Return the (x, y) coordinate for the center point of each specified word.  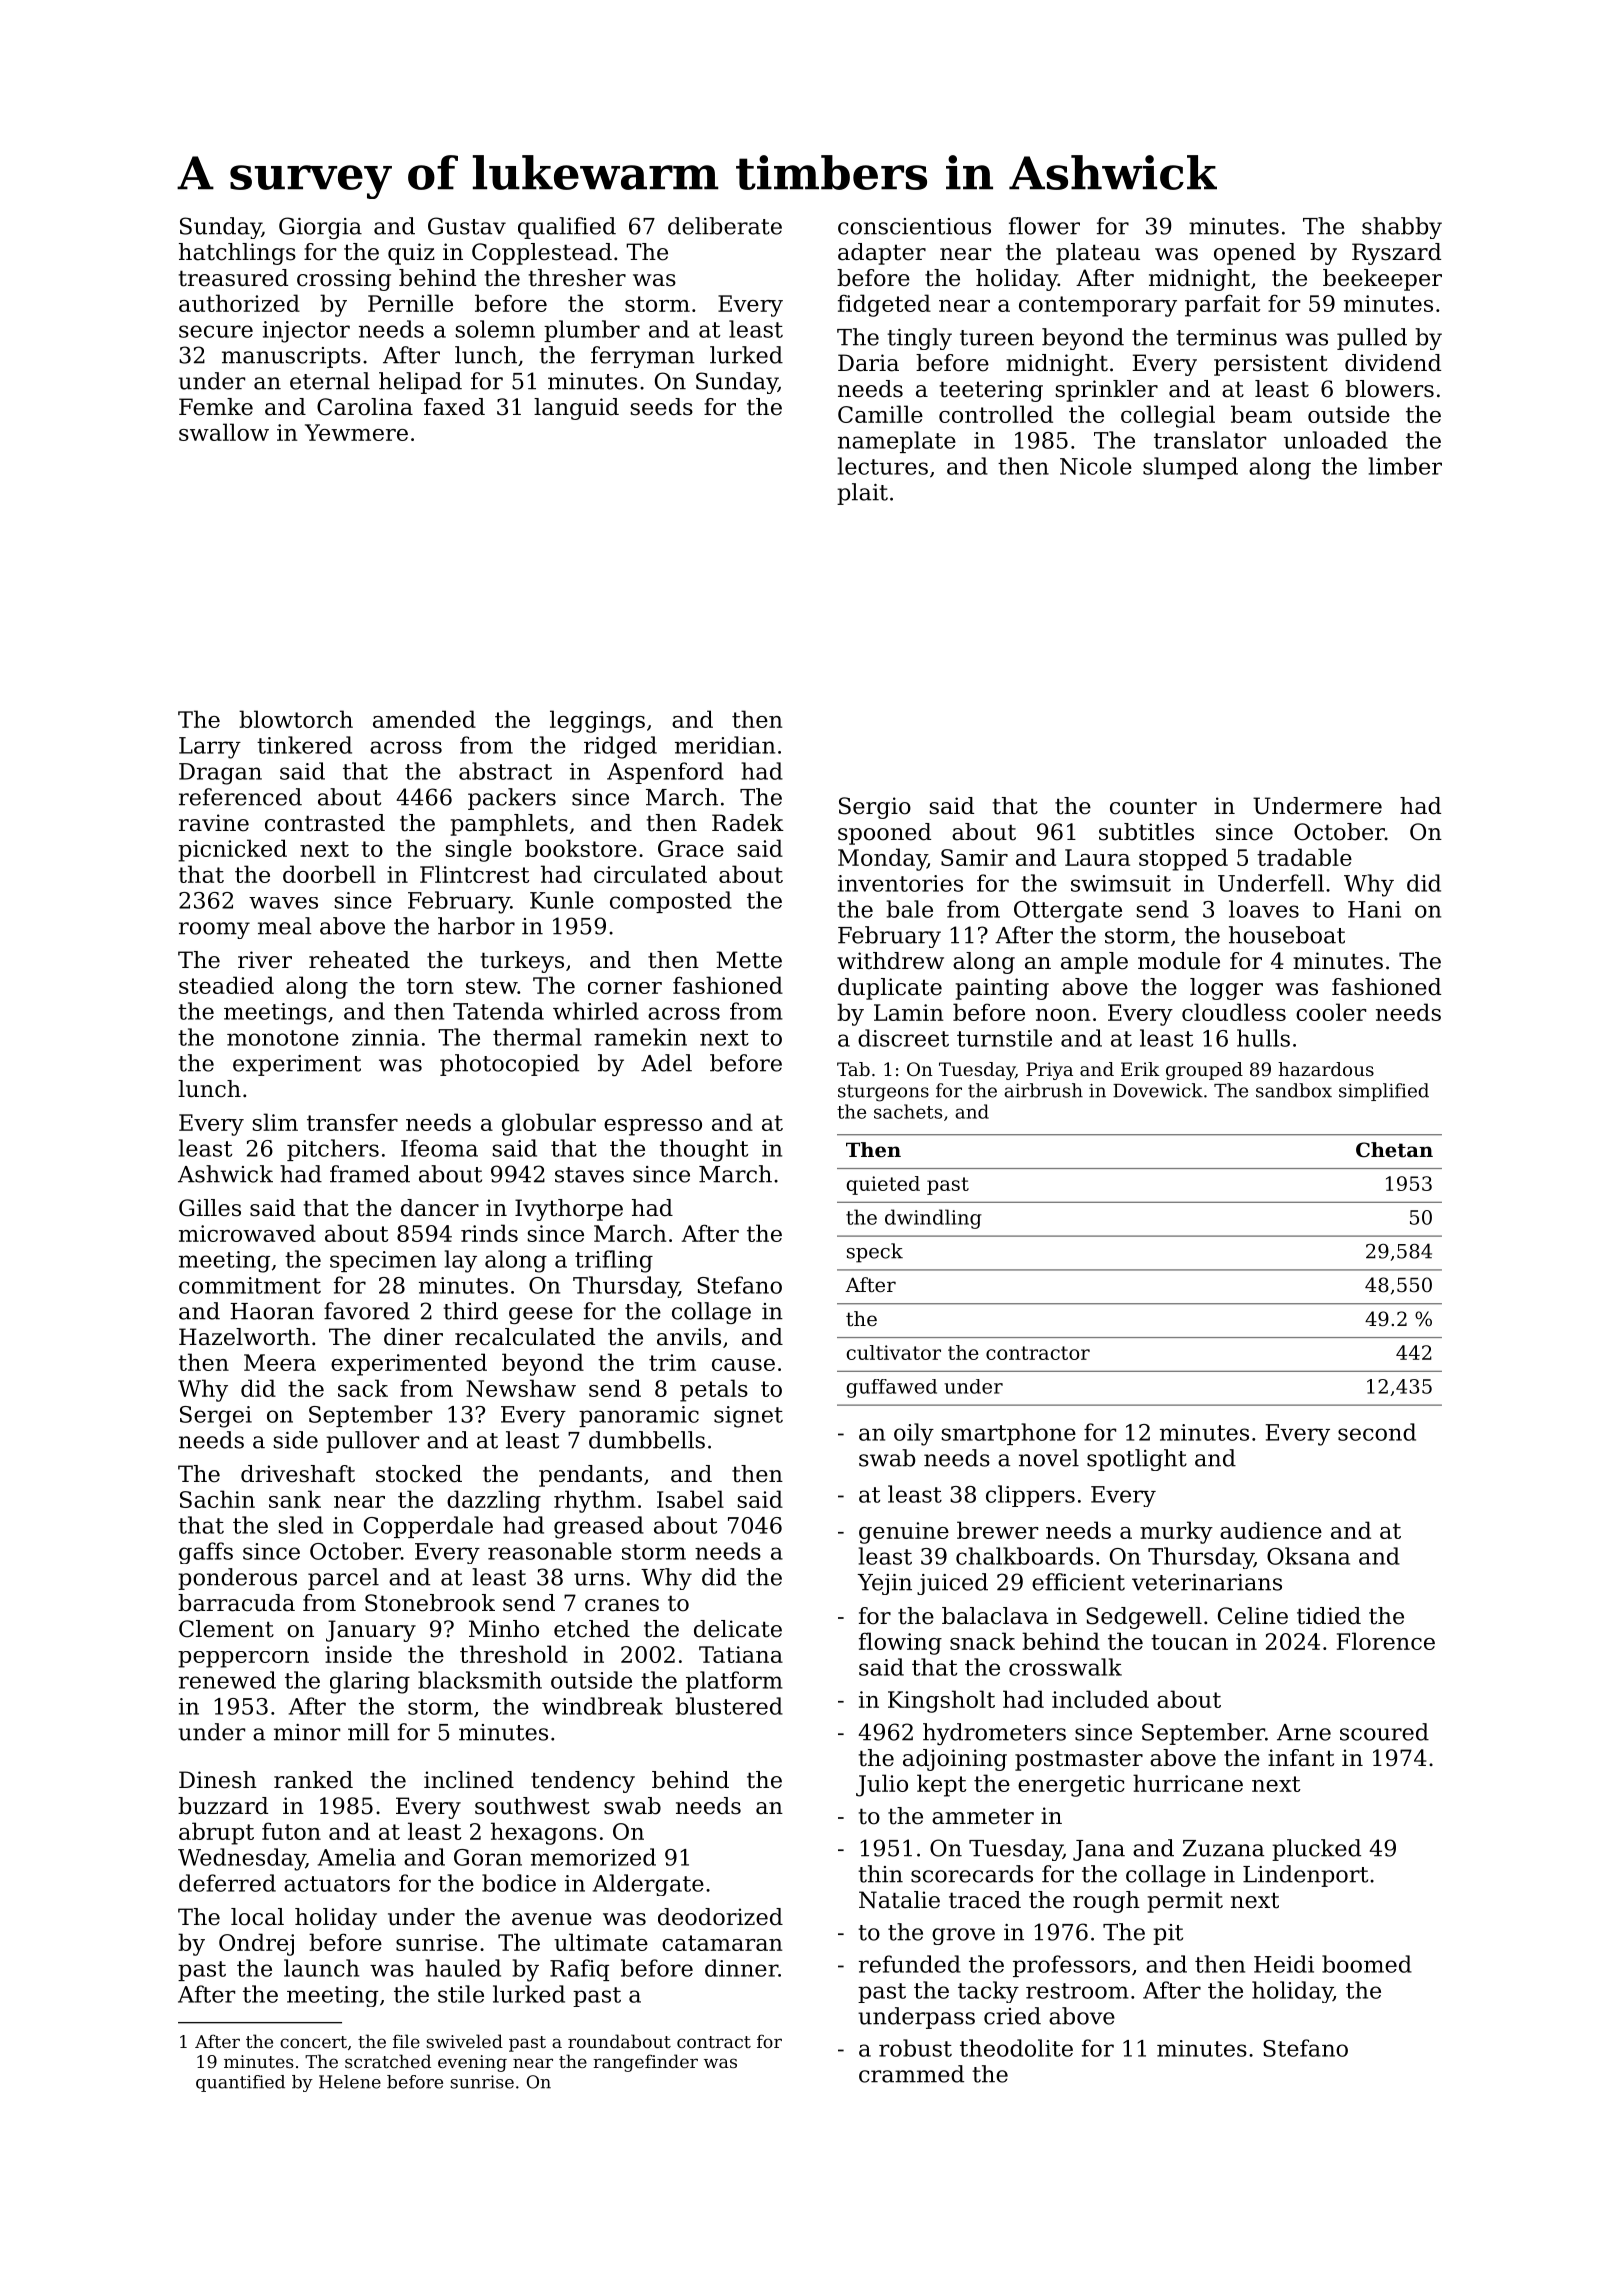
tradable (1304, 857)
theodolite (1016, 2048)
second (1377, 1432)
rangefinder (645, 2063)
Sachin (217, 1499)
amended (424, 719)
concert (313, 2042)
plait (862, 494)
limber (1405, 466)
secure (216, 331)
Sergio (875, 808)
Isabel (690, 1499)
